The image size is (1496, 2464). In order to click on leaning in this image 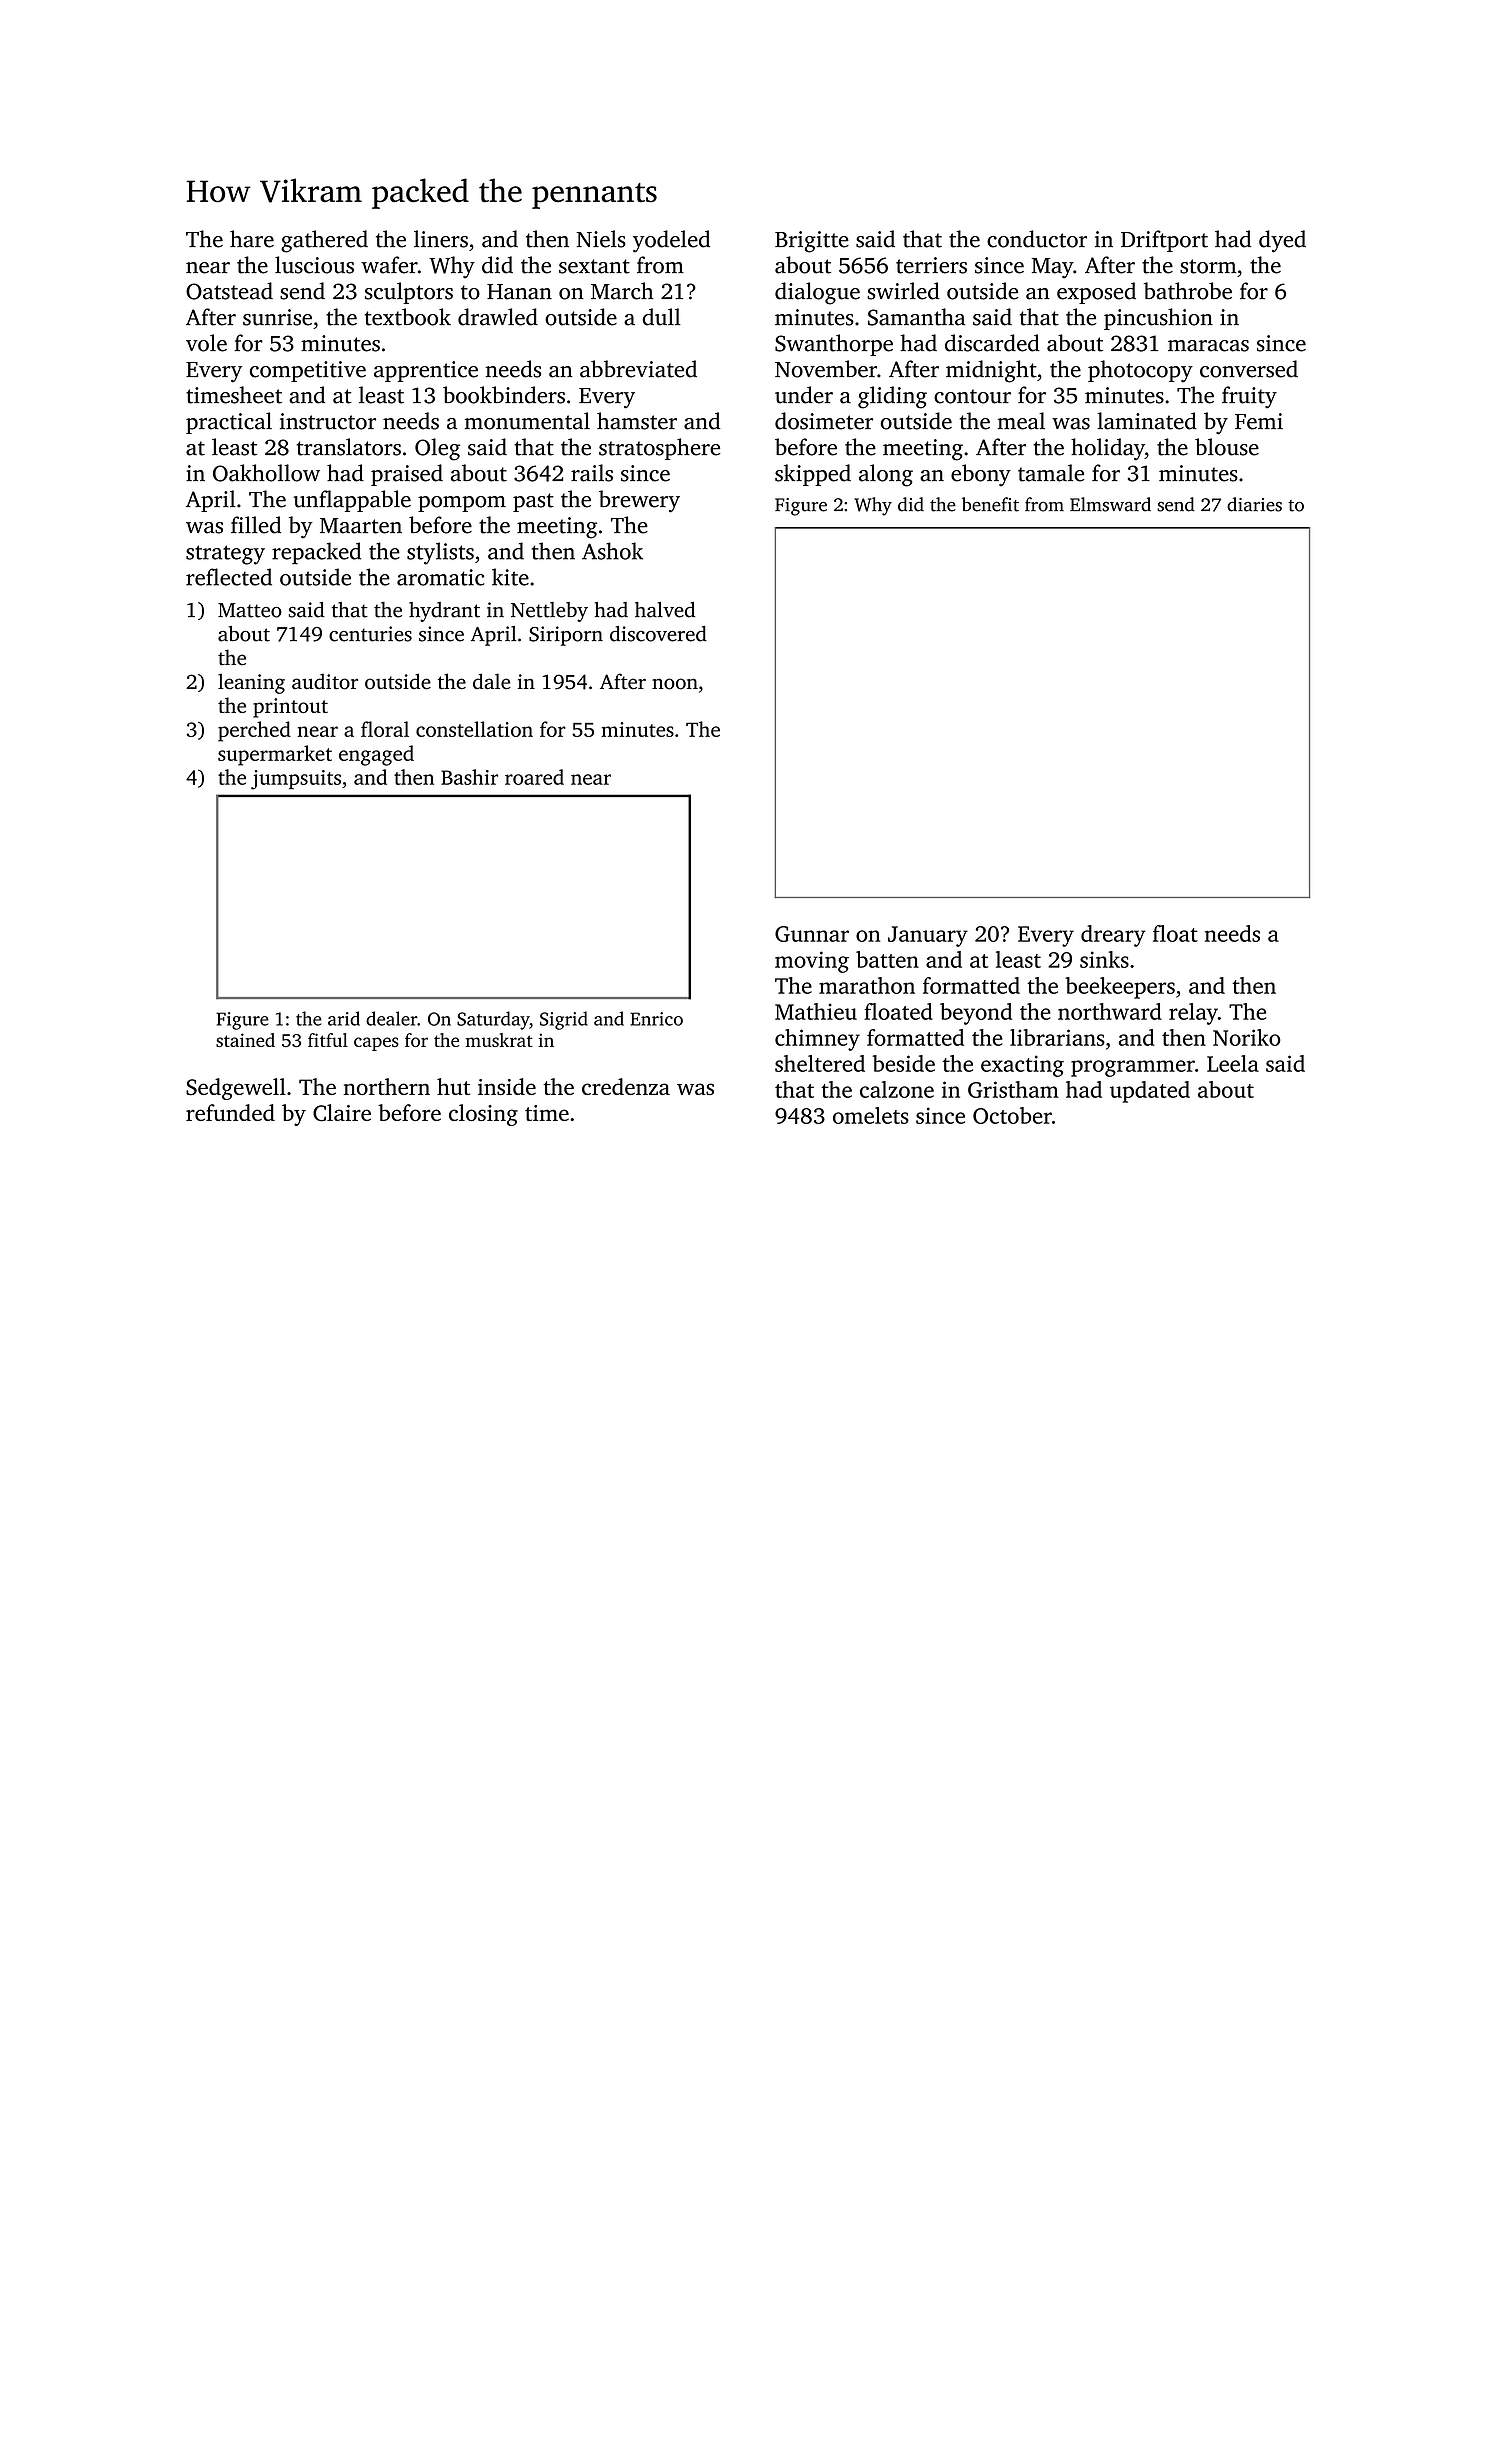, I will do `click(251, 683)`.
